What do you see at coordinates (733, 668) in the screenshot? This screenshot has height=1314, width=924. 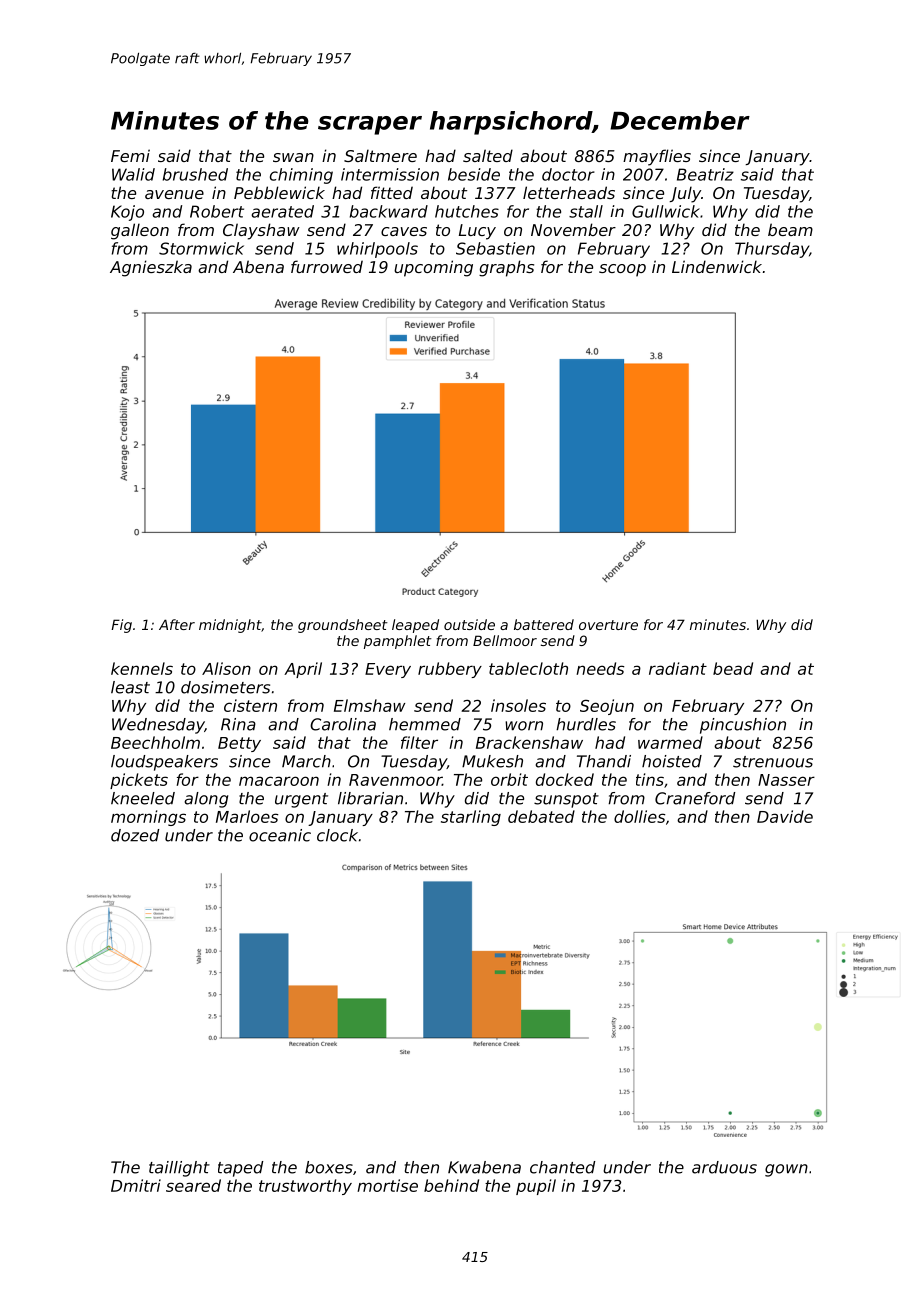 I see `bead` at bounding box center [733, 668].
